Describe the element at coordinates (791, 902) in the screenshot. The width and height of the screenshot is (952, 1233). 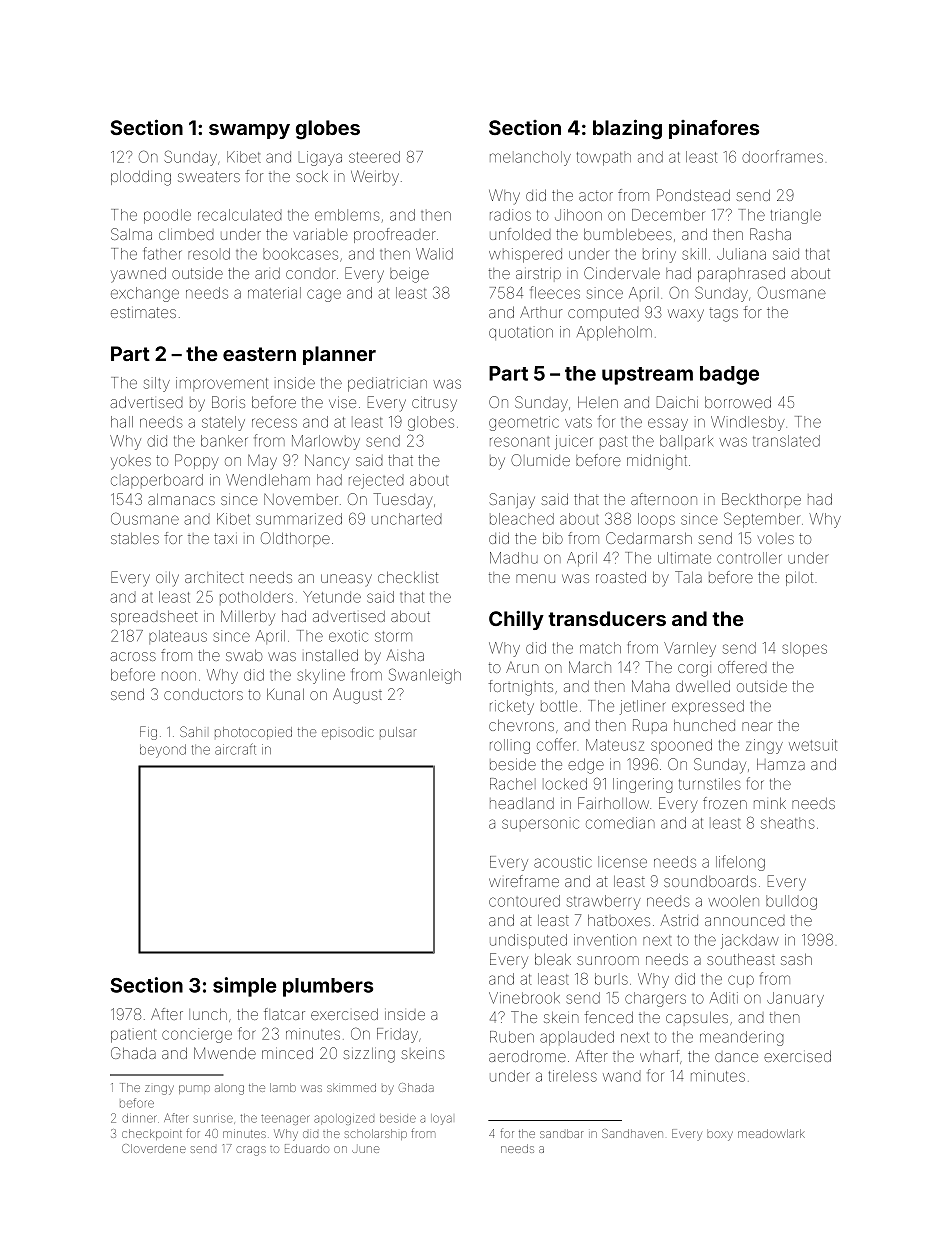
I see `bulldog` at that location.
